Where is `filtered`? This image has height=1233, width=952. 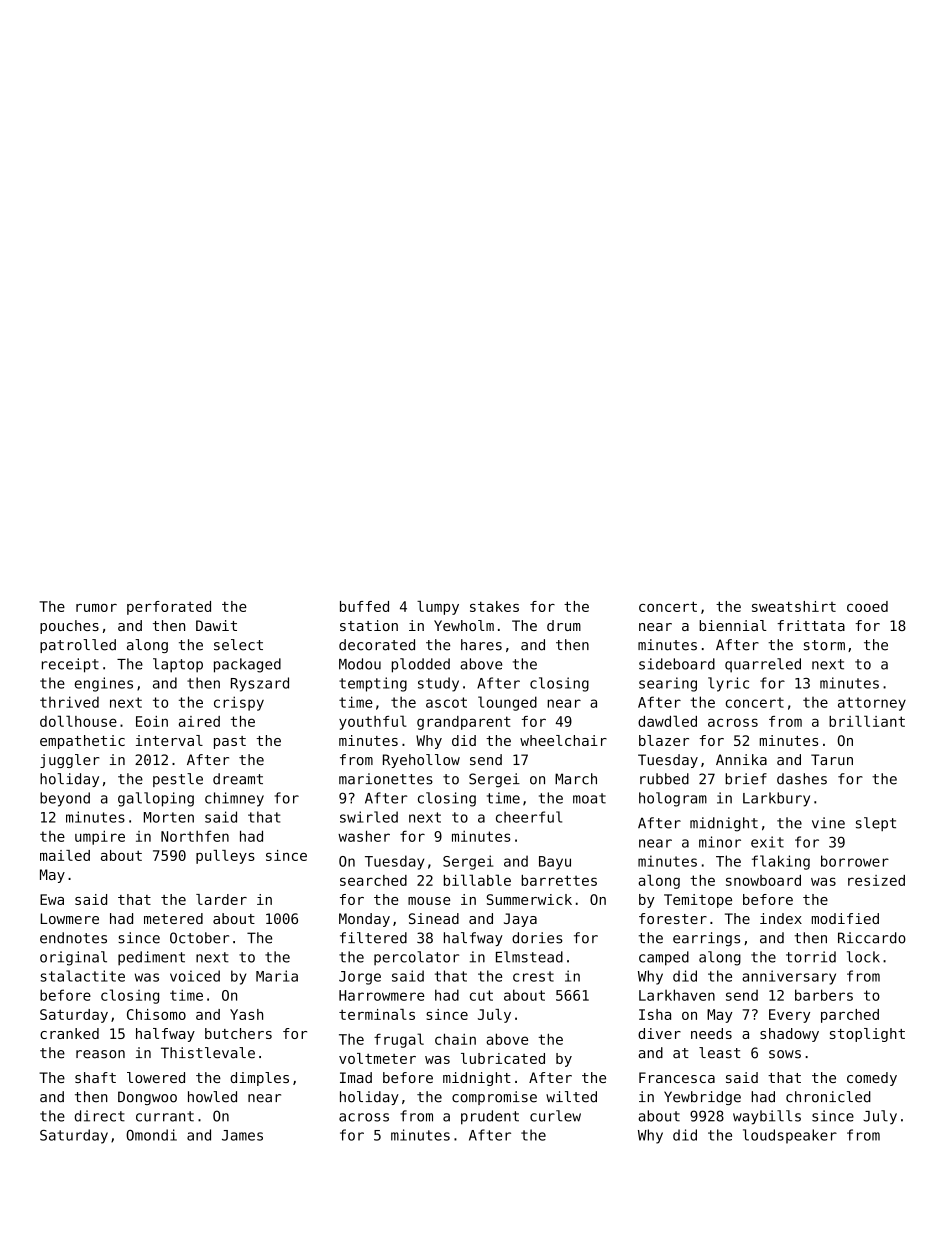 filtered is located at coordinates (373, 938).
